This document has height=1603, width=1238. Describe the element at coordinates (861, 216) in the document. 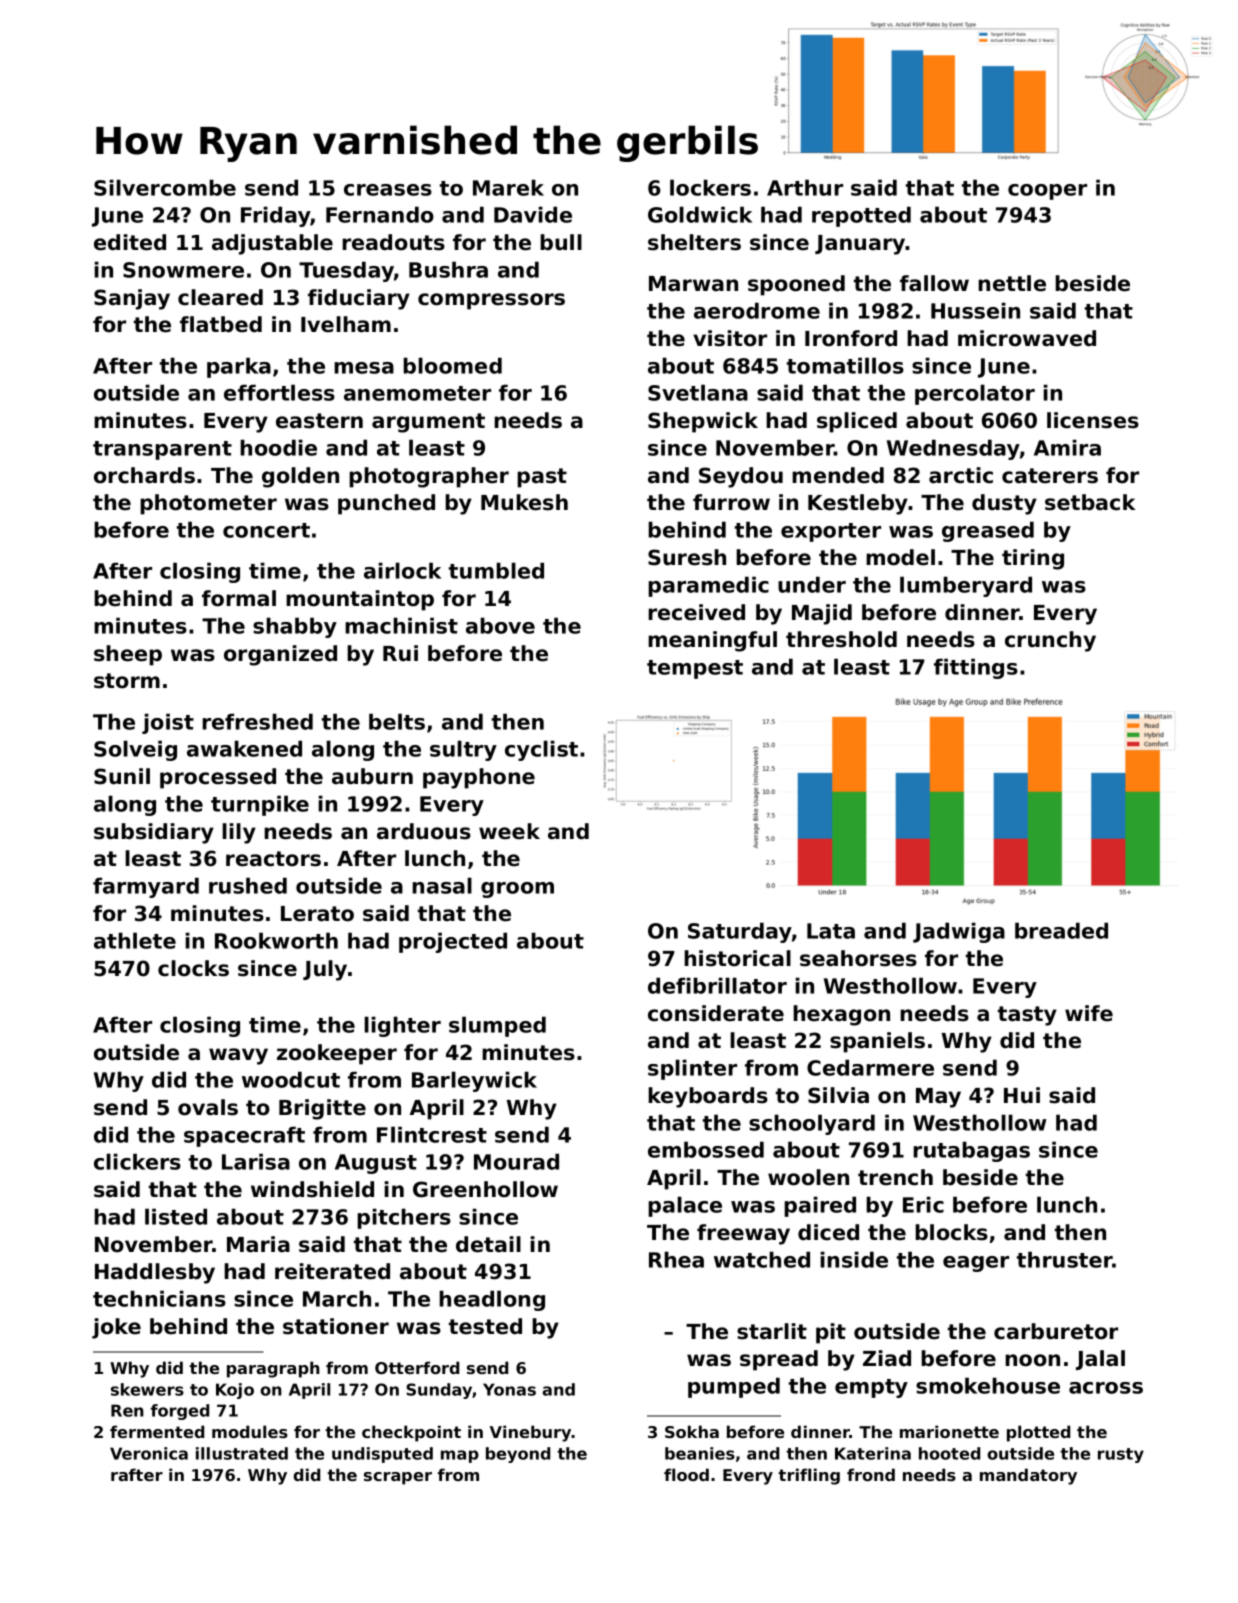

I see `repotted` at that location.
